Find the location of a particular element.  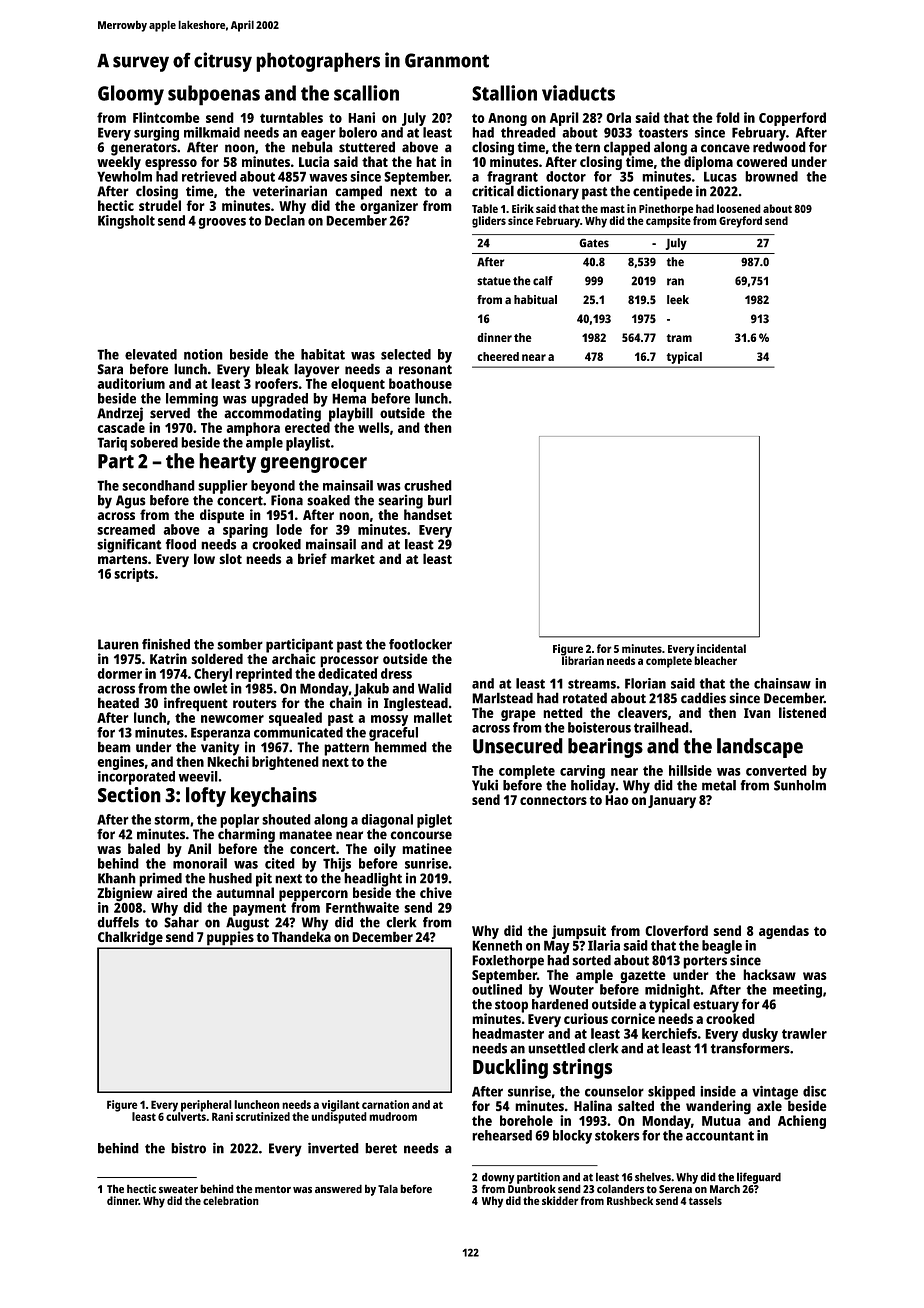

incidental is located at coordinates (721, 648).
